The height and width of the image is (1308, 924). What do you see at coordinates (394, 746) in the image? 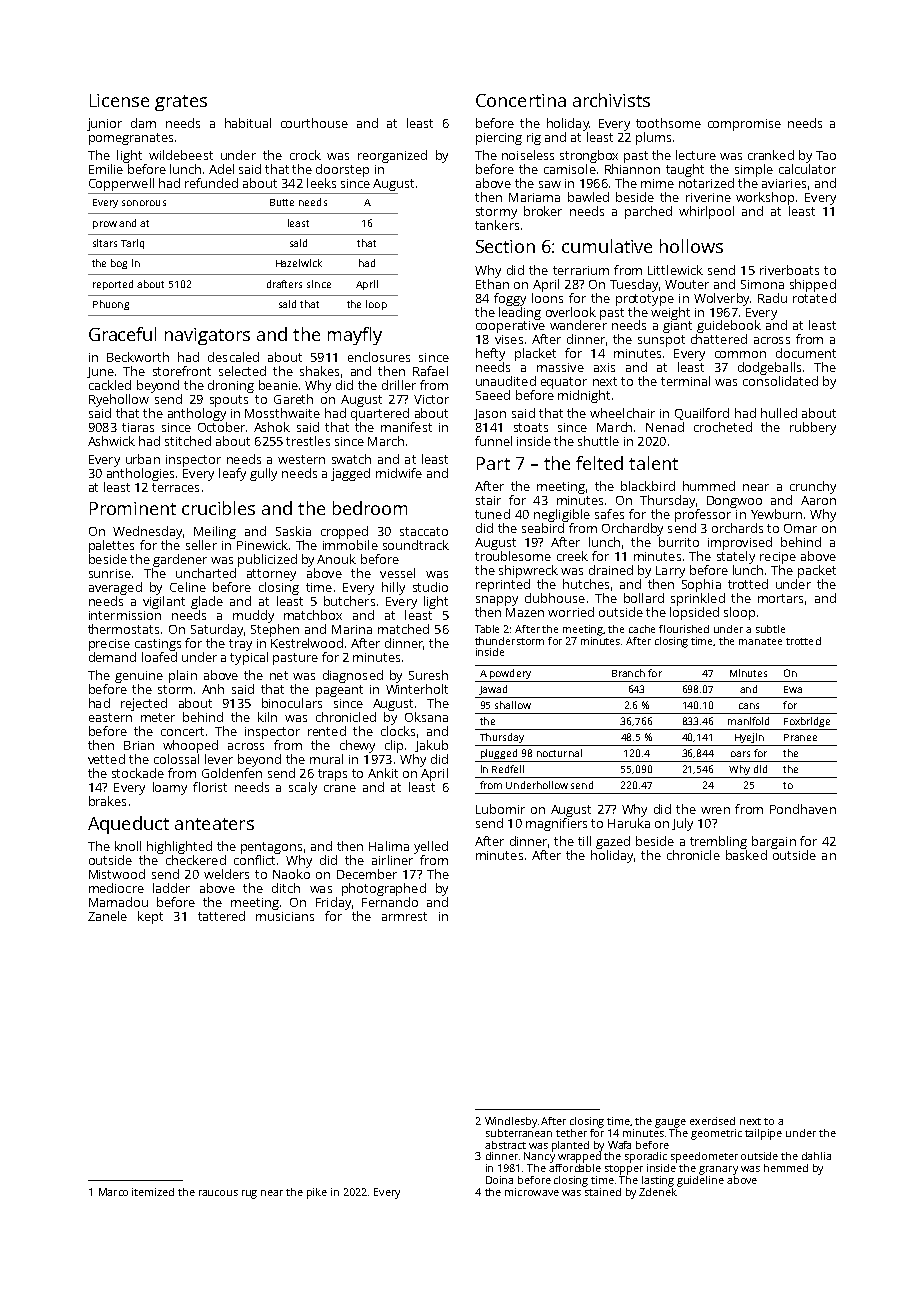
I see `clip` at bounding box center [394, 746].
